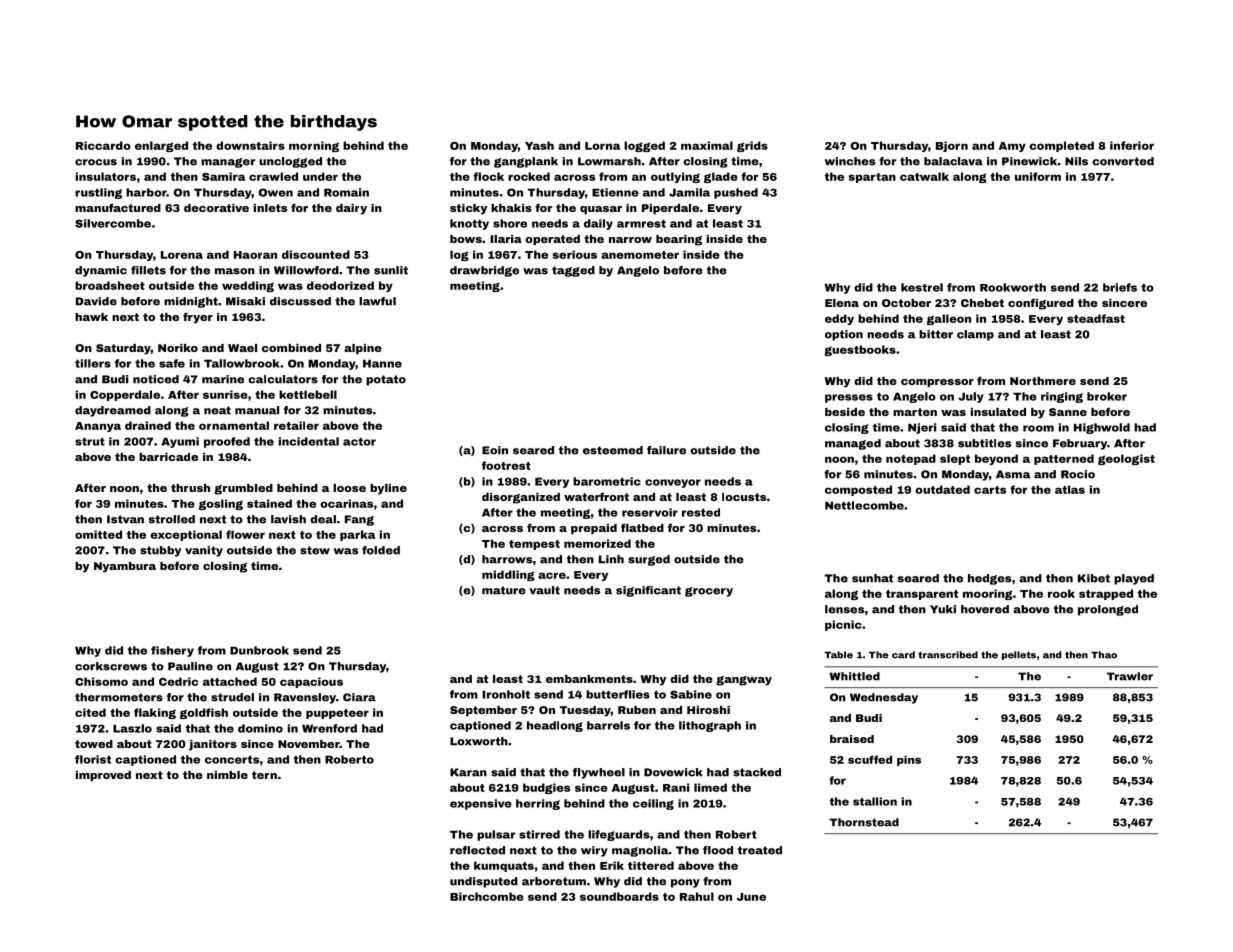 This document has height=952, width=1233. I want to click on improved, so click(103, 776).
